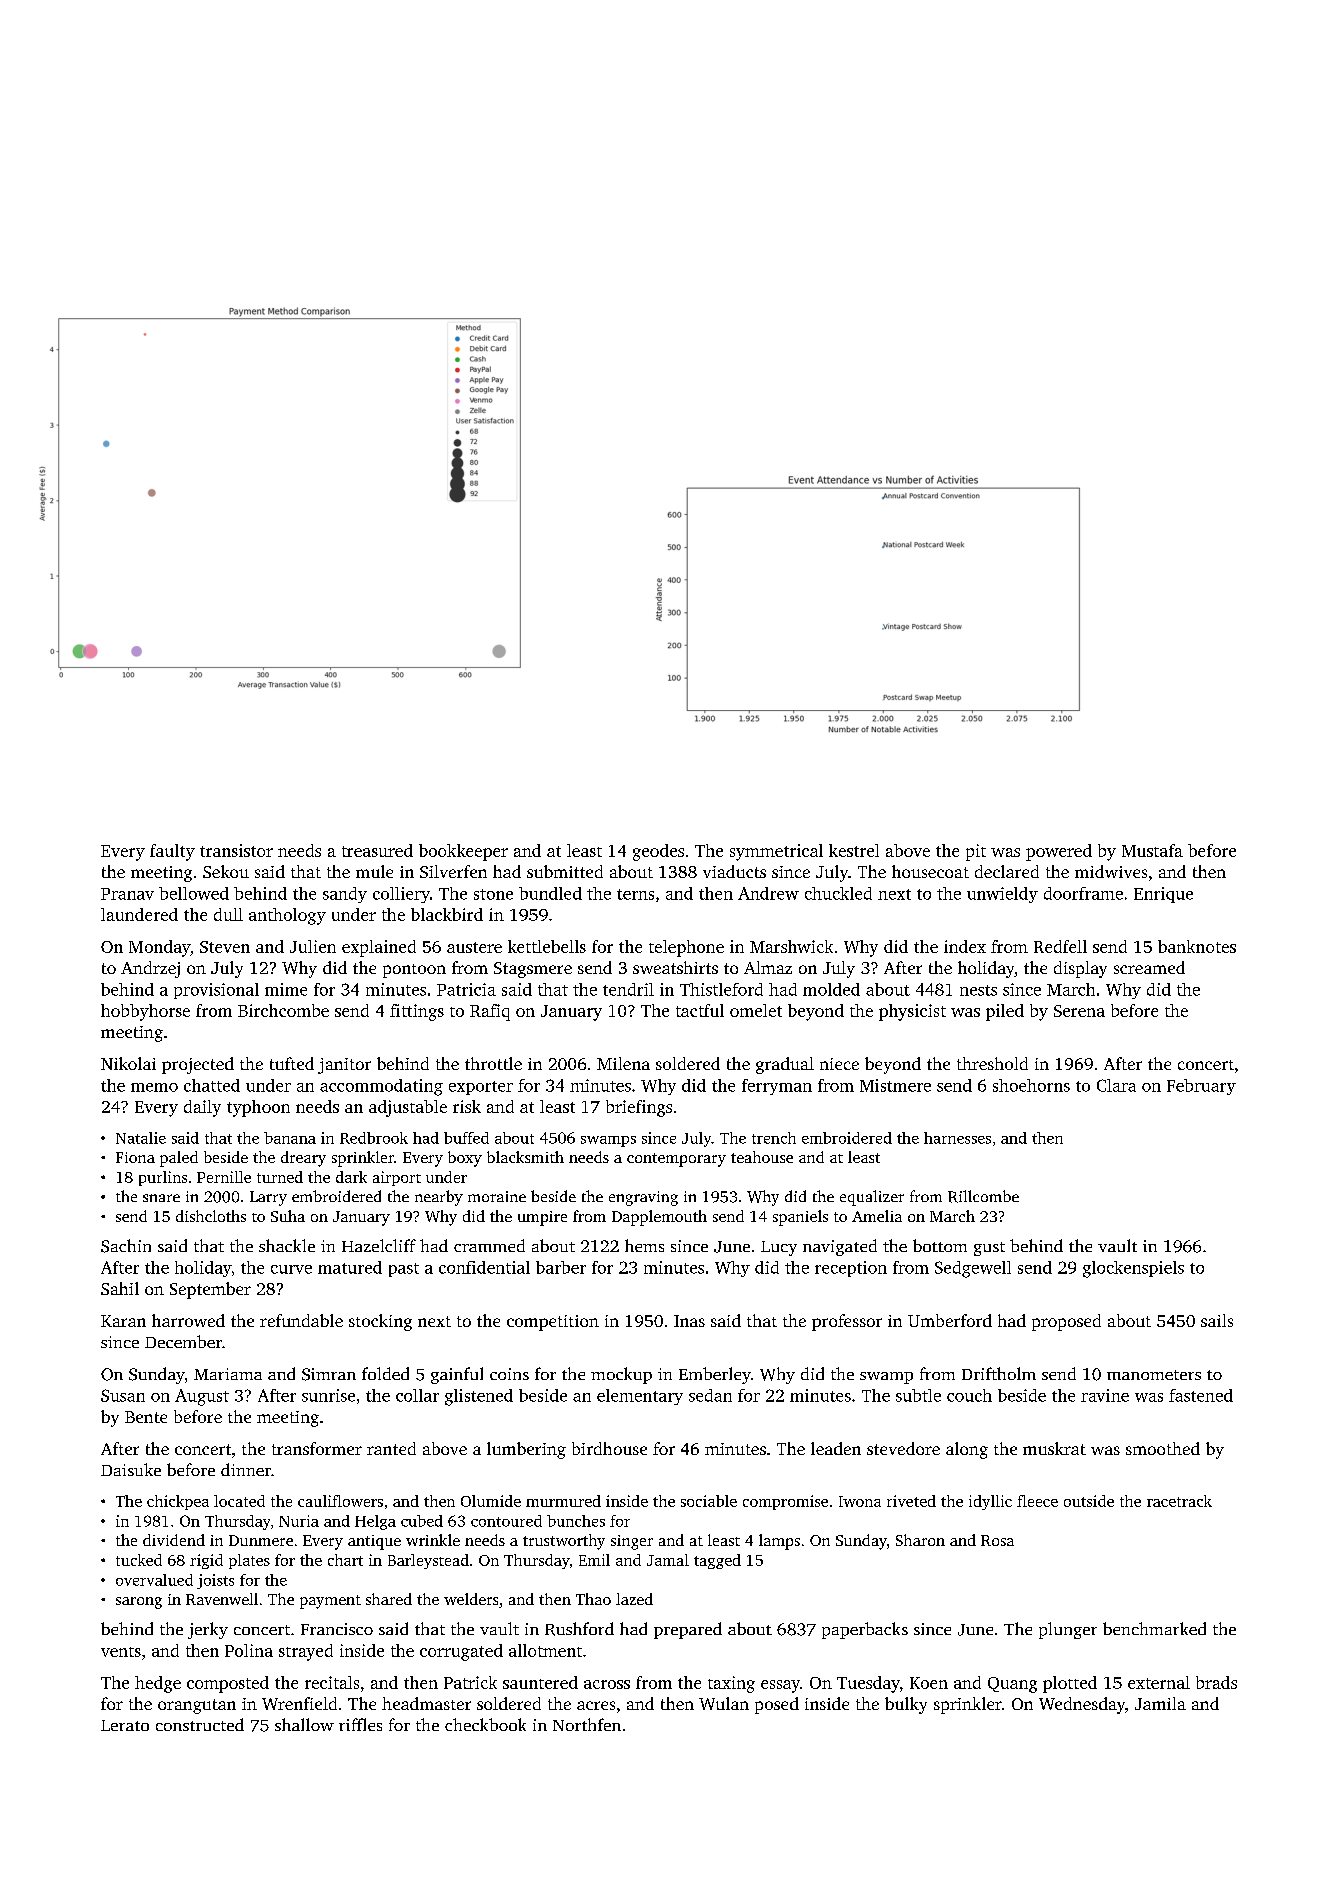  What do you see at coordinates (839, 1064) in the image?
I see `niece` at bounding box center [839, 1064].
